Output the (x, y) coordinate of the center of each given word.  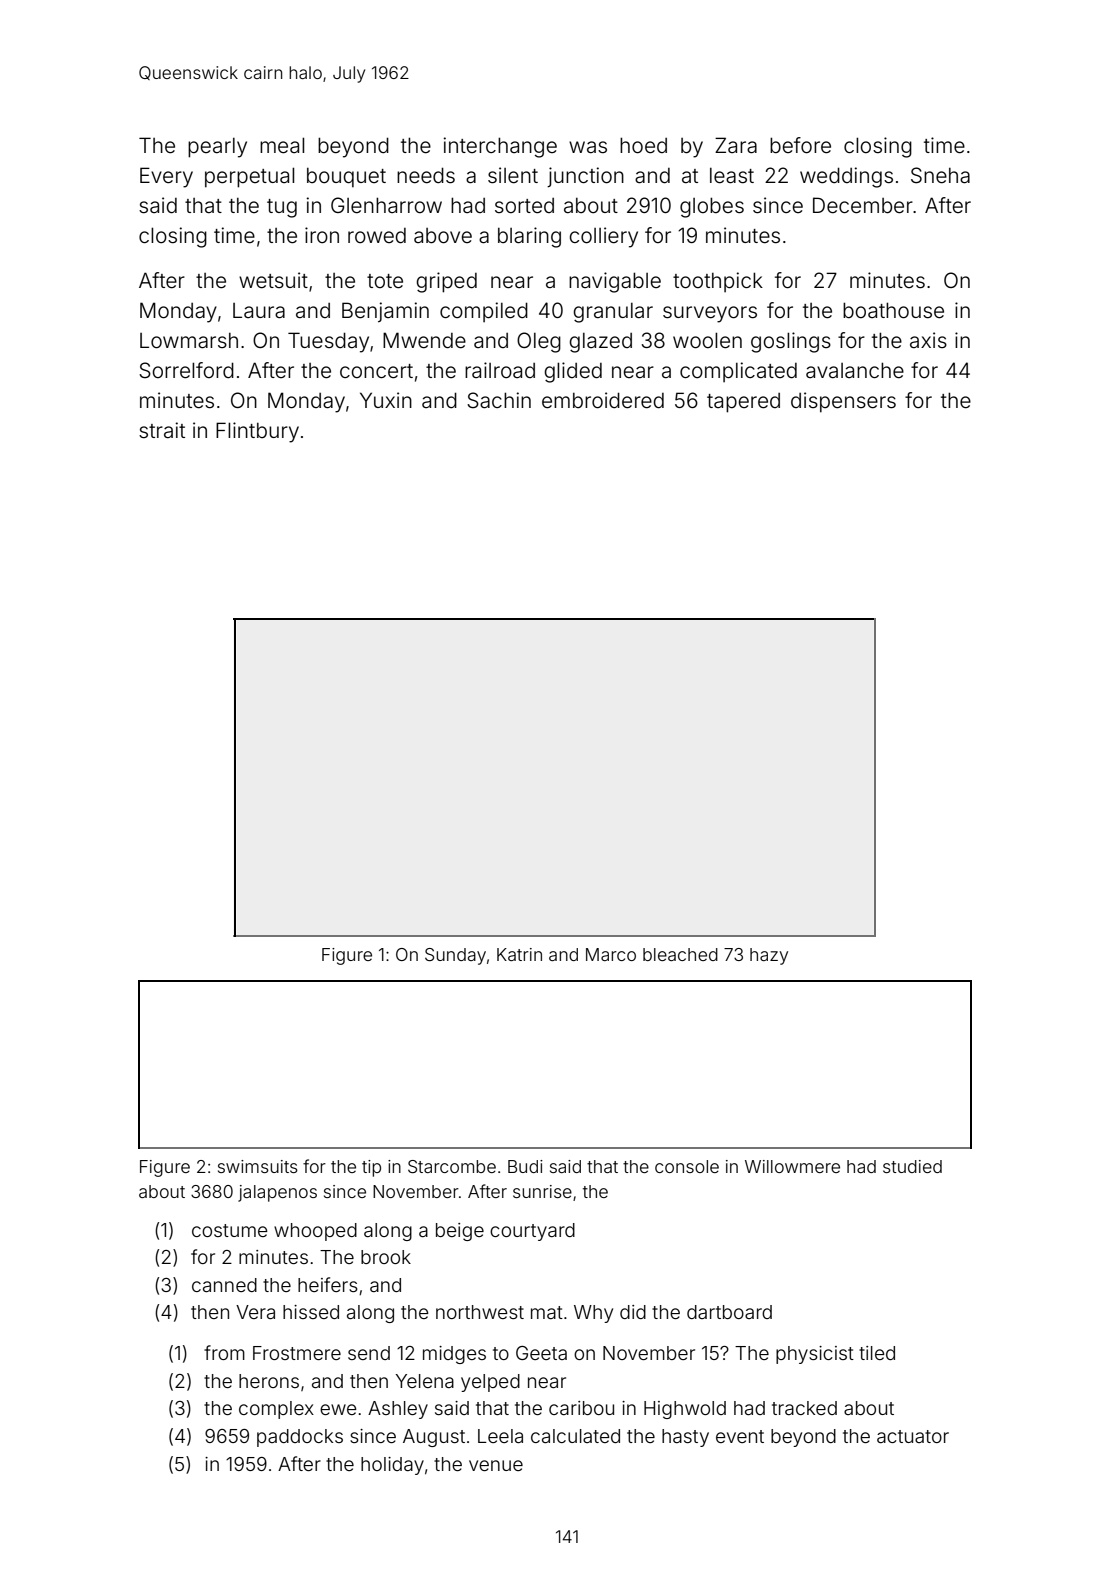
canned (224, 1285)
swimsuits (258, 1166)
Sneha (940, 175)
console (687, 1166)
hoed (643, 145)
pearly (217, 148)
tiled (877, 1353)
